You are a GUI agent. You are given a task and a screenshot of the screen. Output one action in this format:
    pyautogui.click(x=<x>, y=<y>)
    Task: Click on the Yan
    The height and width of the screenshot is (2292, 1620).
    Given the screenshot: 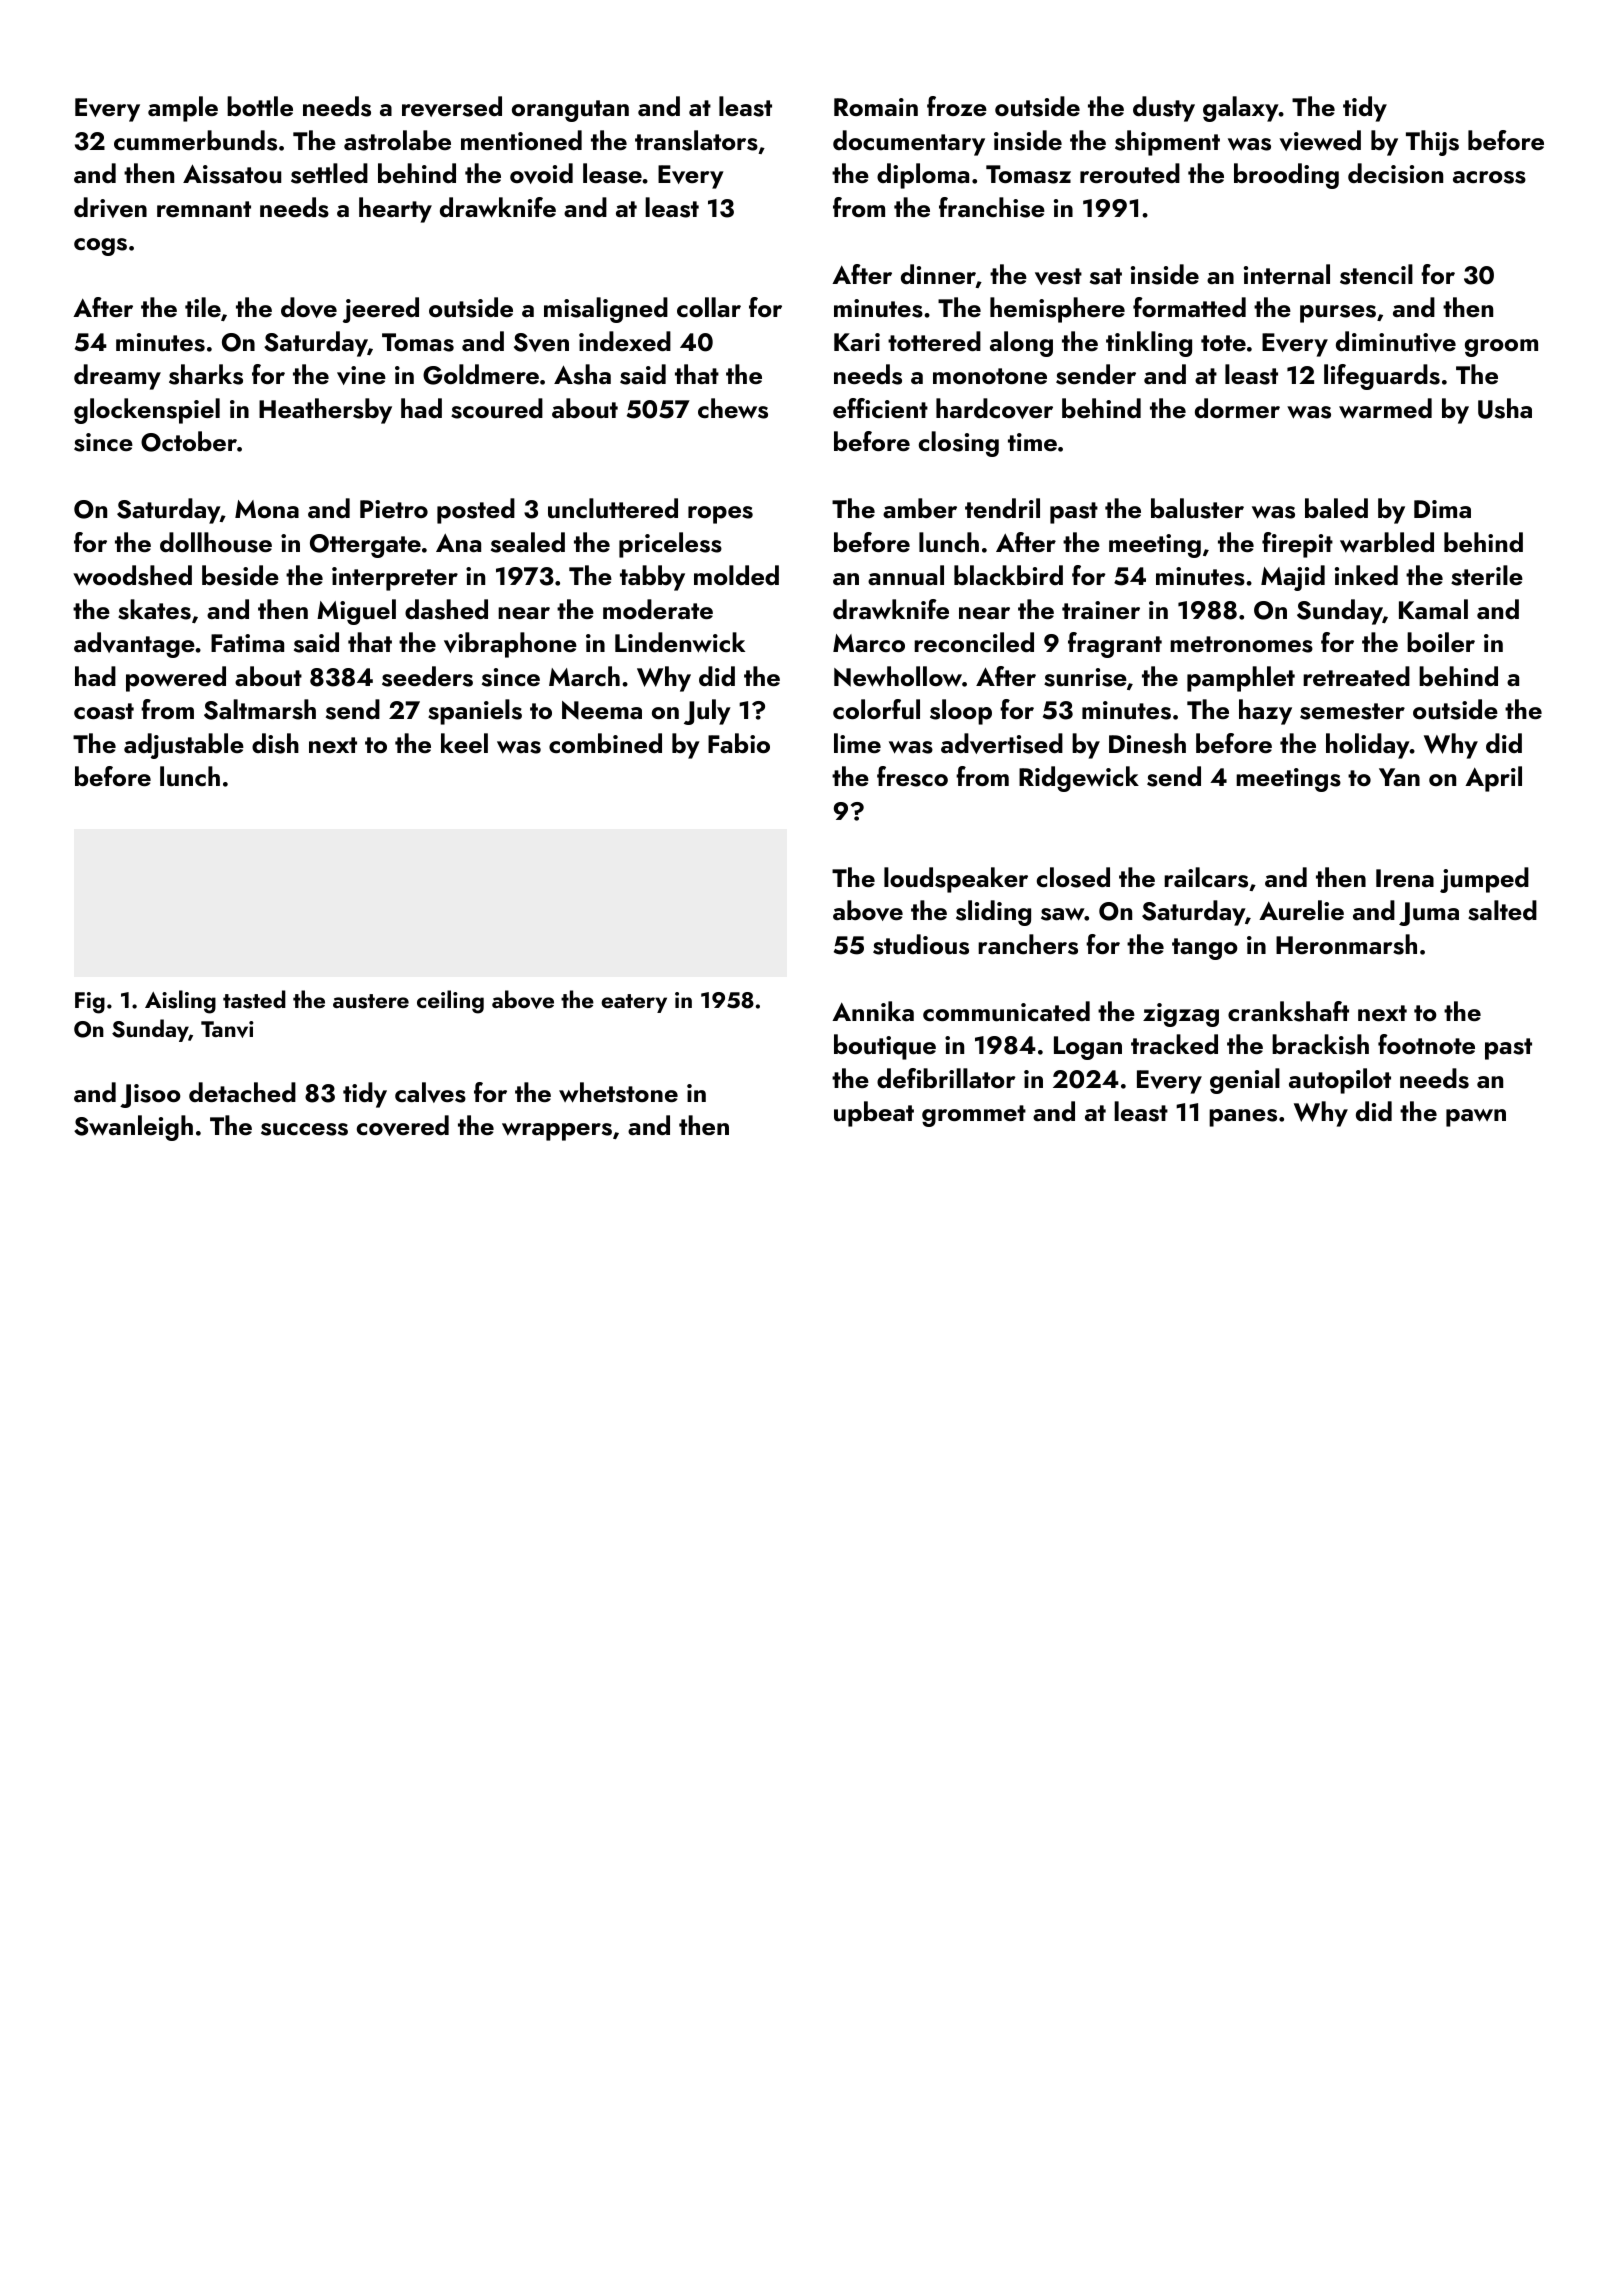 What is the action you would take?
    pyautogui.click(x=1399, y=777)
